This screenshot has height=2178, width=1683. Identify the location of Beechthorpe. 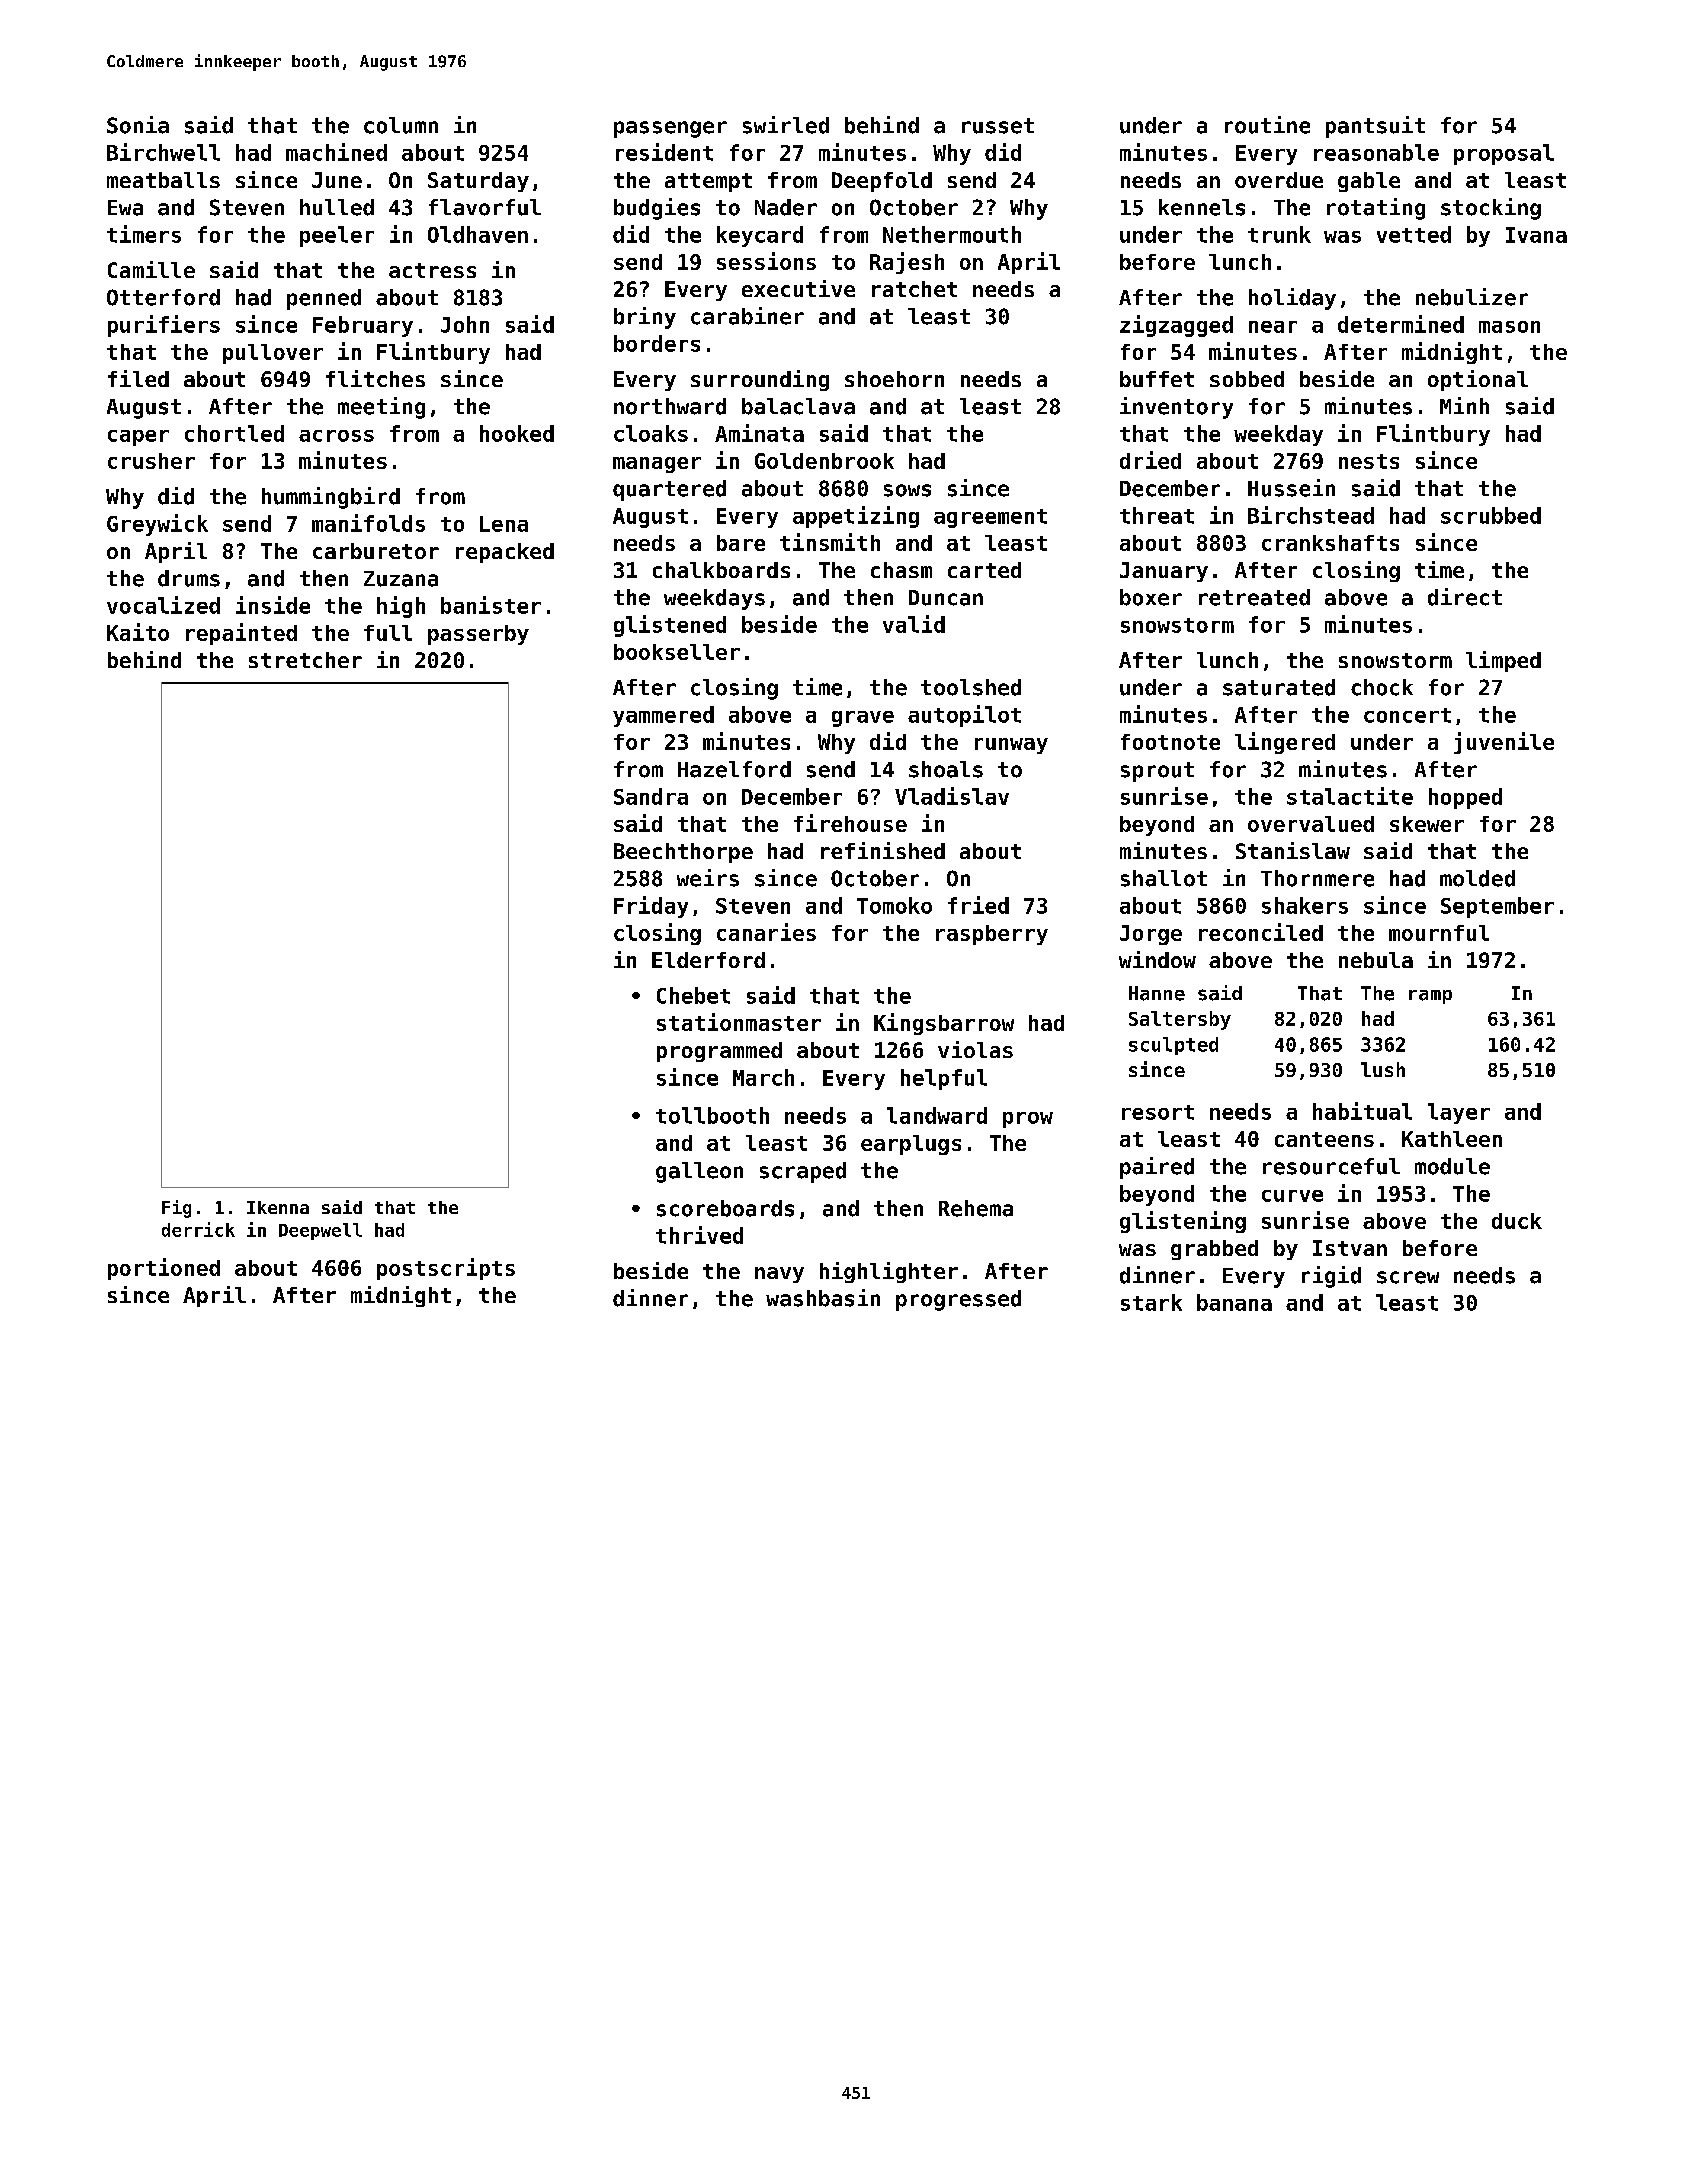
(683, 853).
